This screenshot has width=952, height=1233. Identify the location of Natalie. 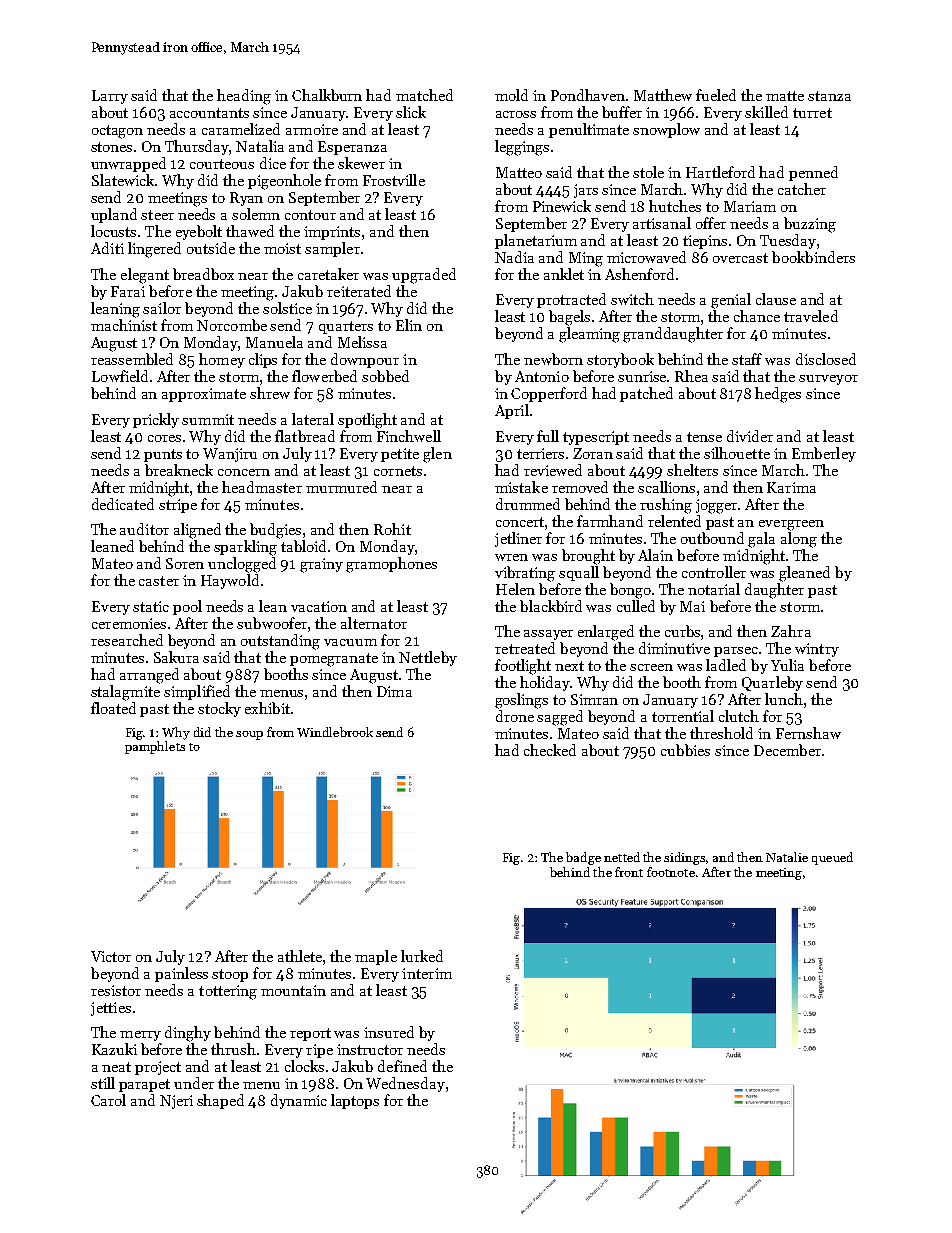
(787, 857).
